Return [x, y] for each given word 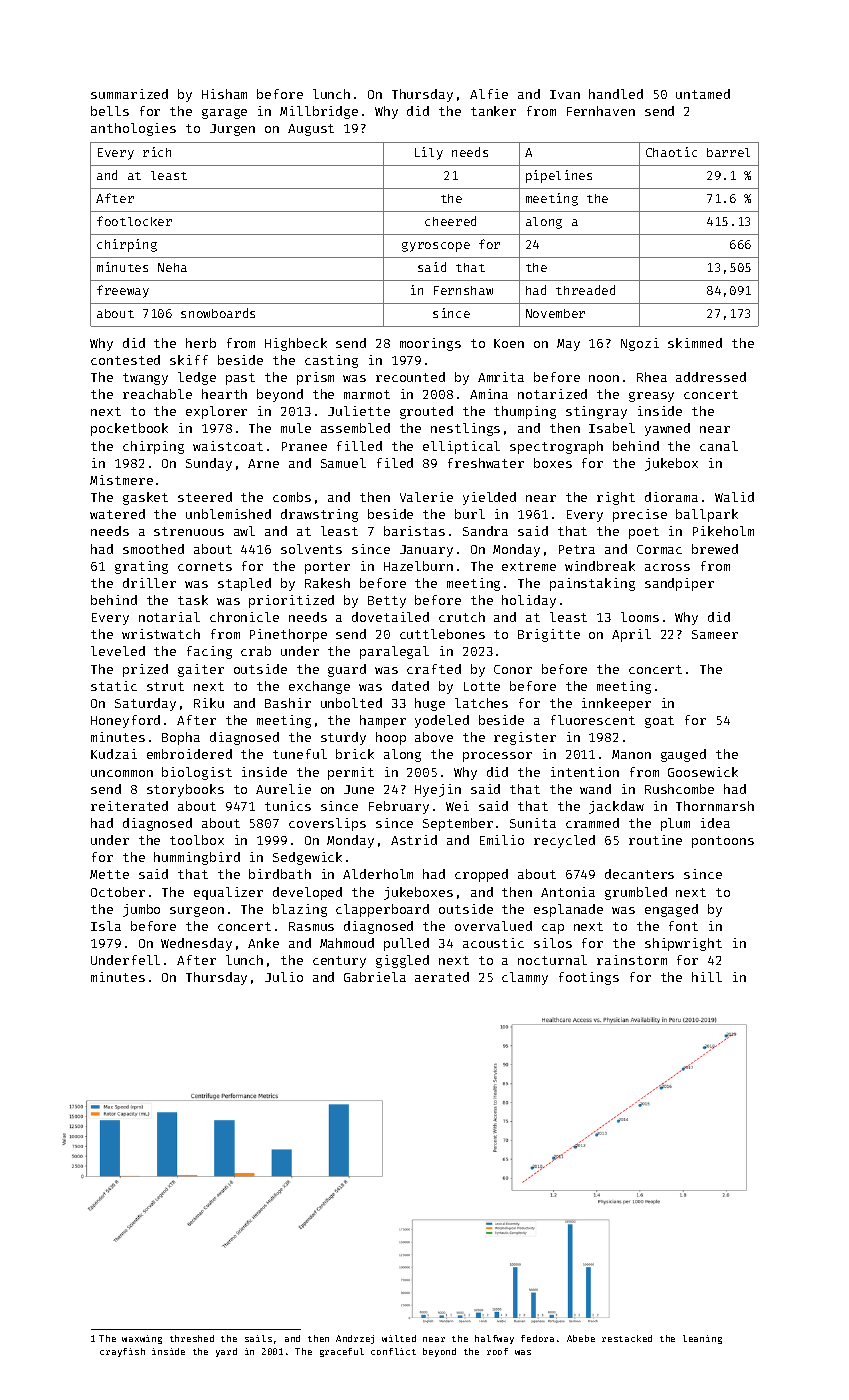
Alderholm [378, 874]
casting [331, 361]
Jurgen [232, 130]
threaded [585, 290]
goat [659, 722]
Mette [109, 874]
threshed [192, 1338]
